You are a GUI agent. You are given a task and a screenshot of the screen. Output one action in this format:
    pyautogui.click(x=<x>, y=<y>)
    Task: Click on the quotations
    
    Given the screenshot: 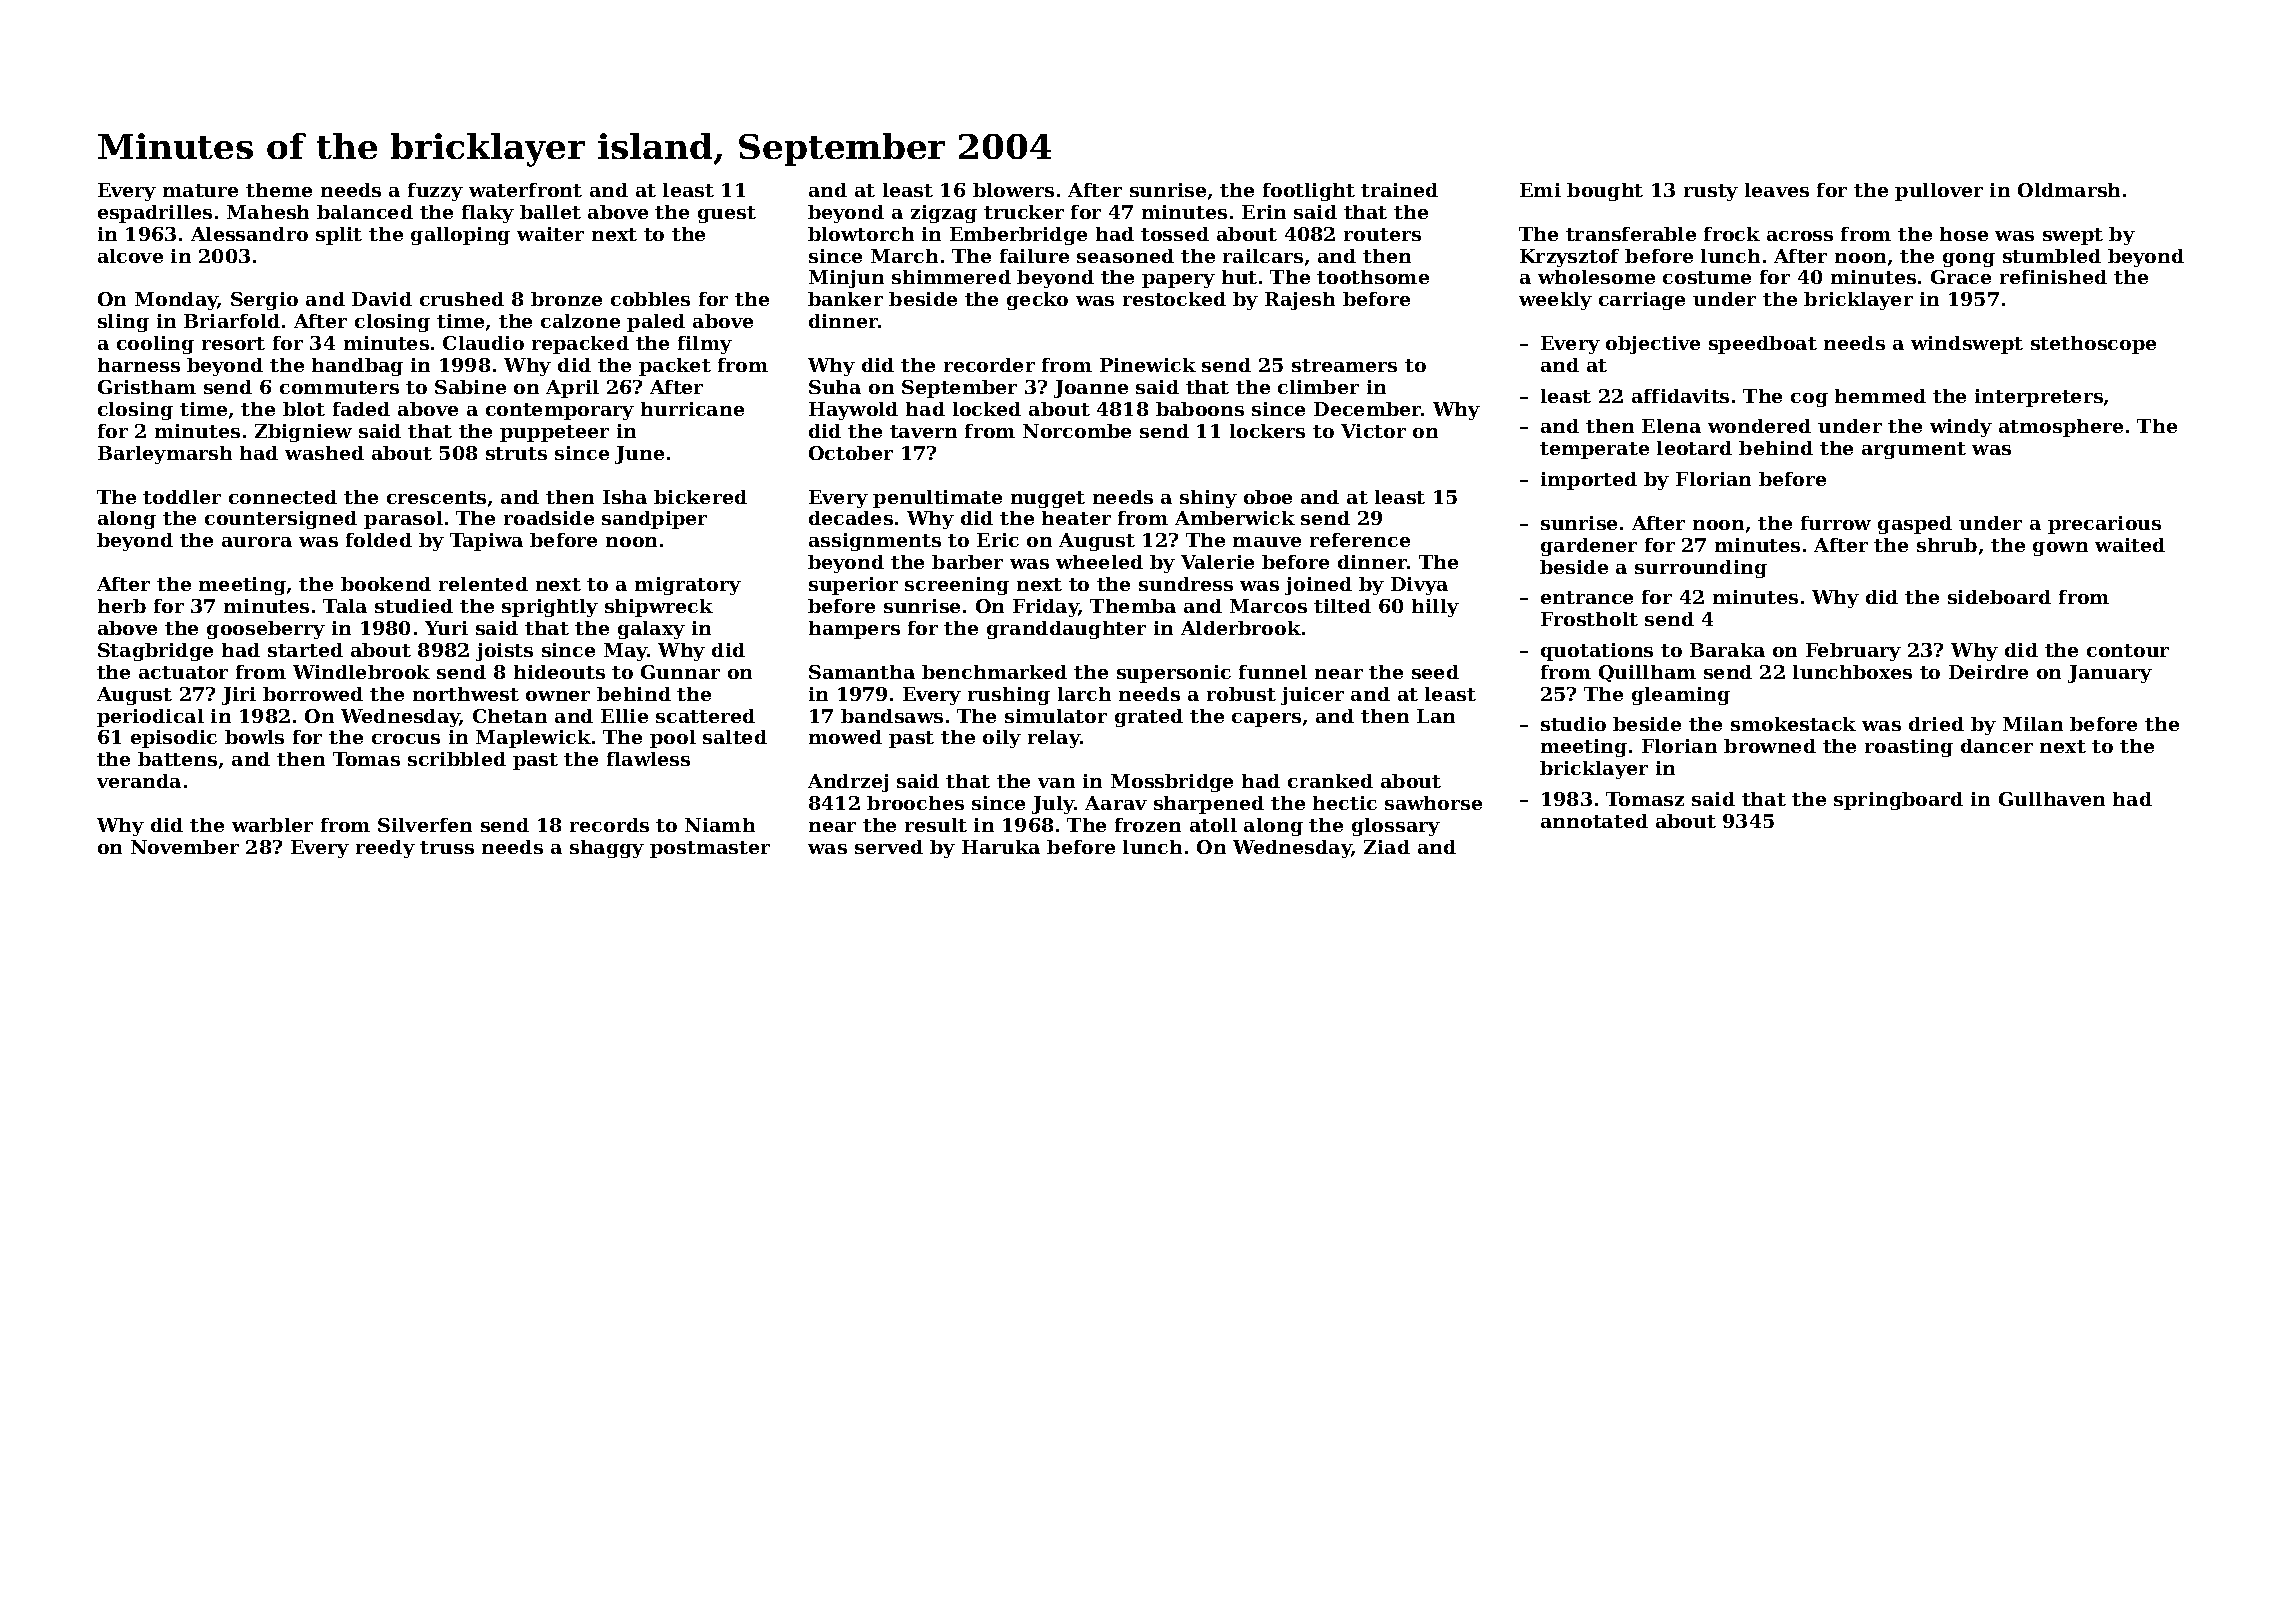 What is the action you would take?
    pyautogui.click(x=1597, y=652)
